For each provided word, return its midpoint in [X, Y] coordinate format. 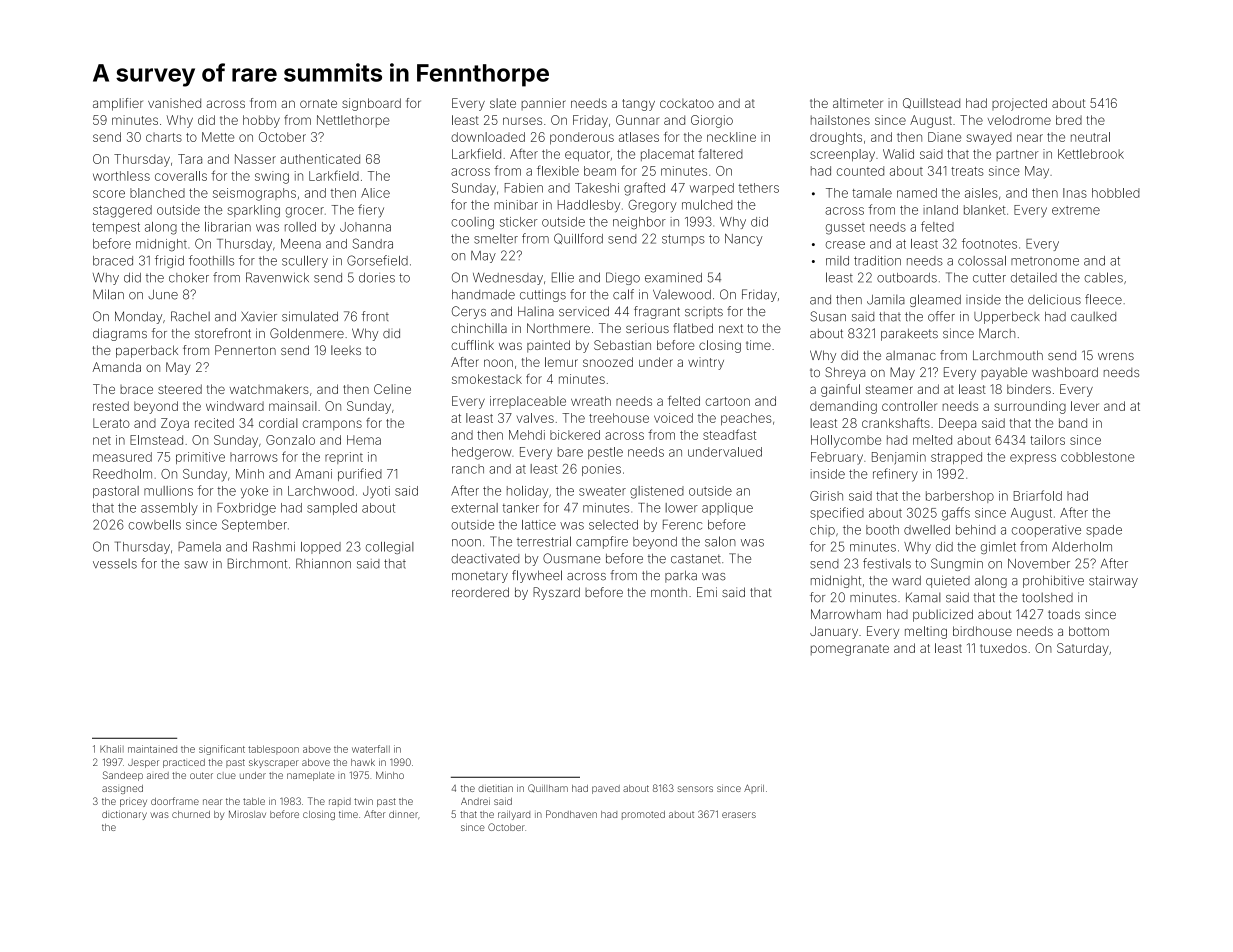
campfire [602, 542]
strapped [956, 458]
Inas [1075, 193]
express [1033, 459]
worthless [121, 176]
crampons [332, 425]
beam [600, 171]
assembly [169, 509]
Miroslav [247, 814]
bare [570, 452]
